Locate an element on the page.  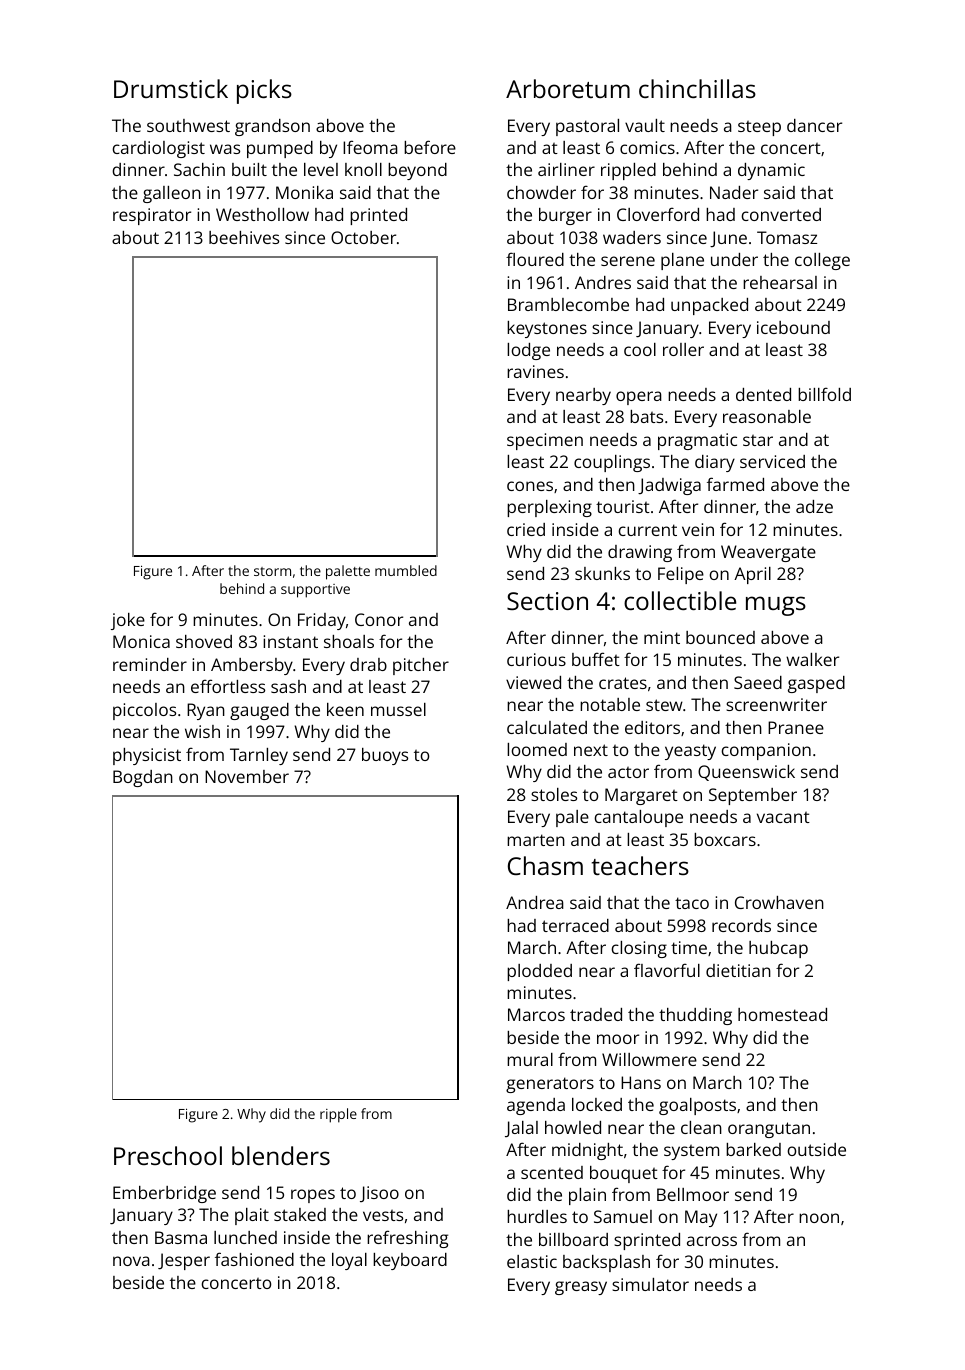
picks is located at coordinates (264, 91).
